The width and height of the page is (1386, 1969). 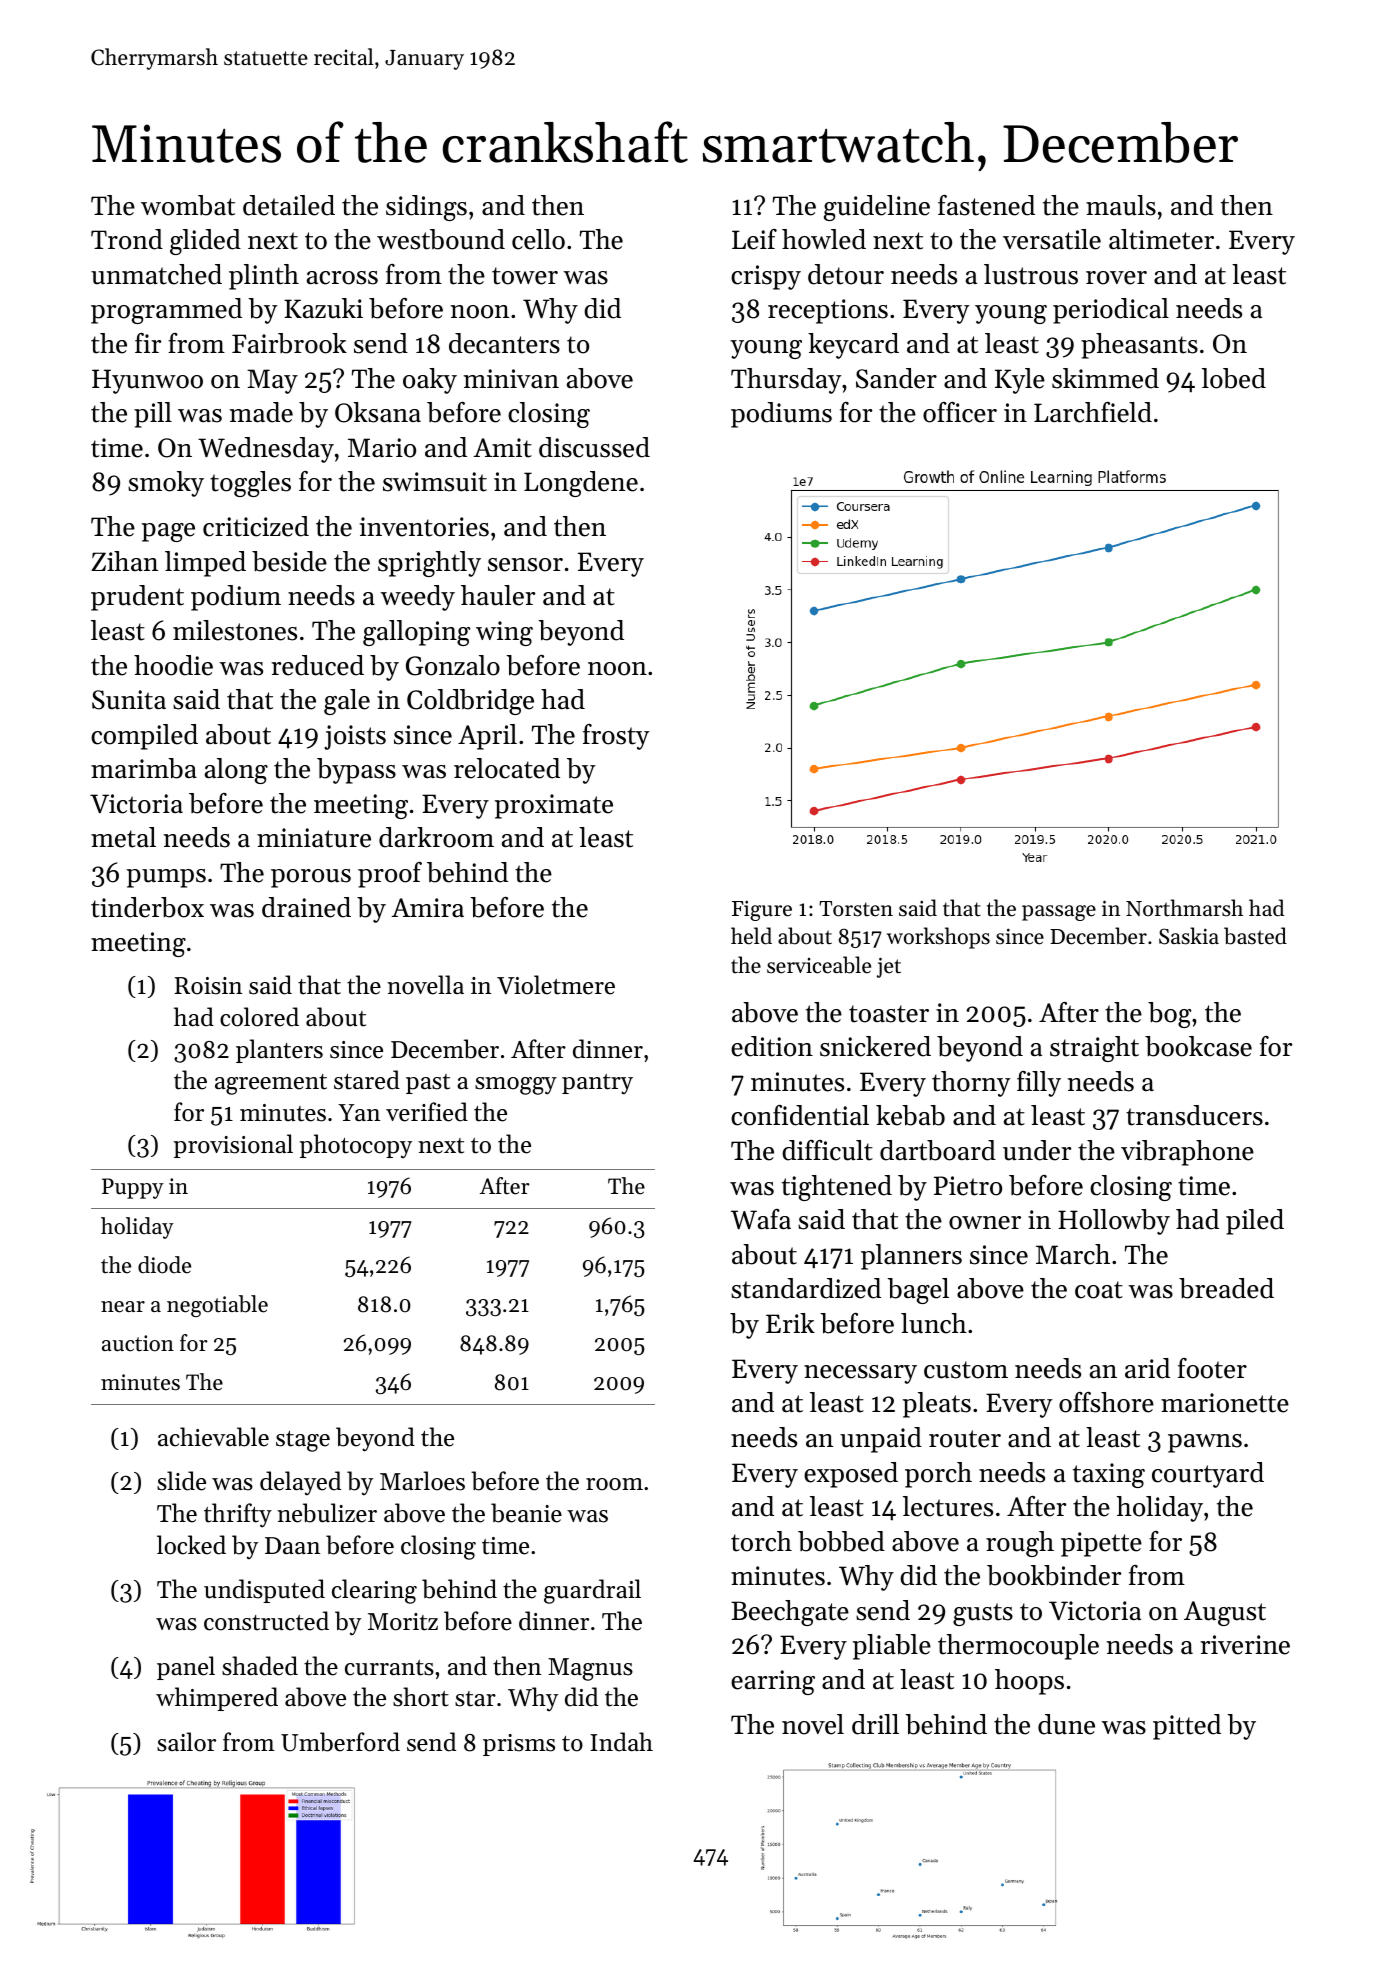 I want to click on prisms, so click(x=519, y=1745).
